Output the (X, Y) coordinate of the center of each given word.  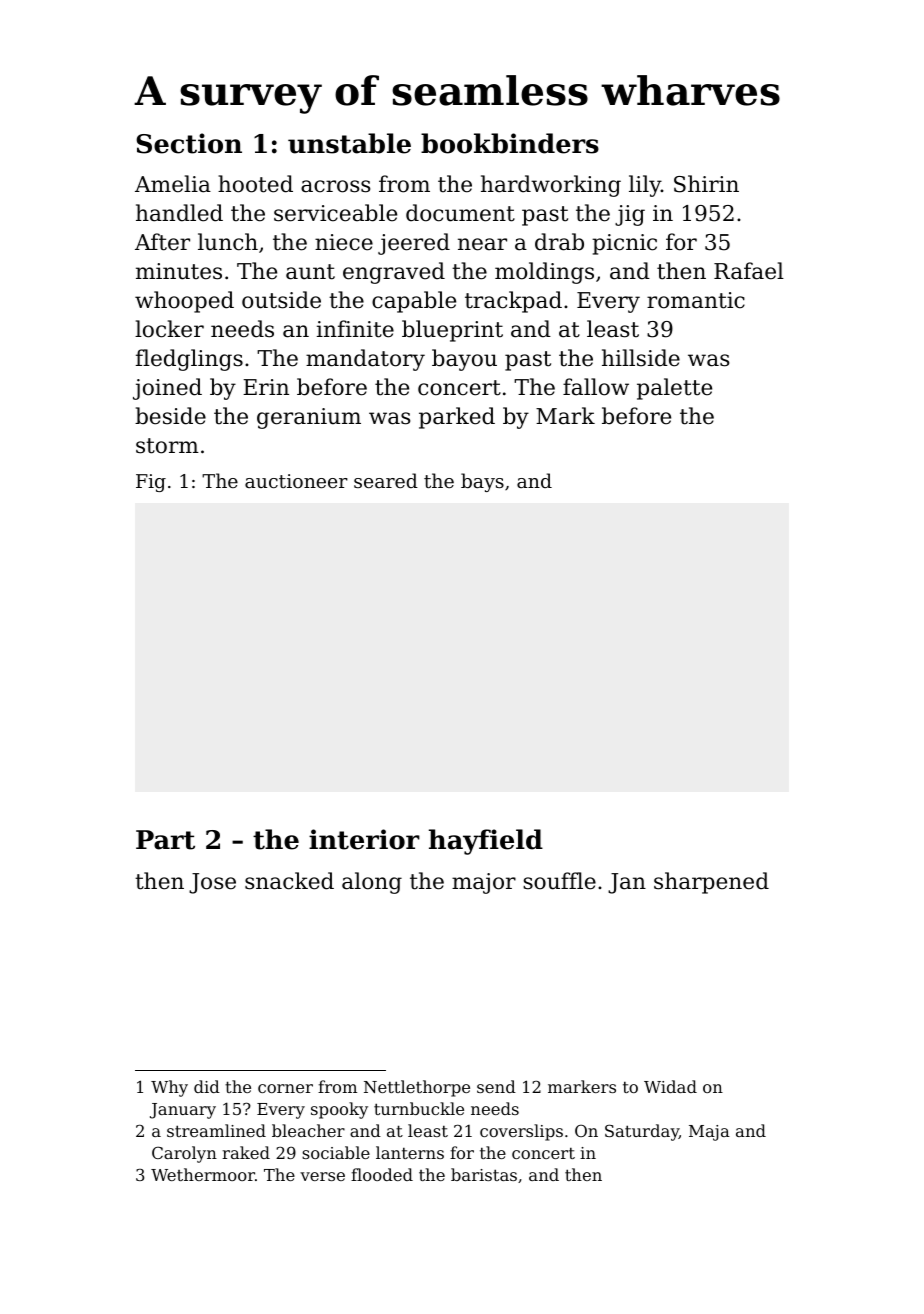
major (484, 883)
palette (674, 389)
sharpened (711, 883)
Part (165, 840)
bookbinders (510, 143)
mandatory (365, 360)
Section (189, 143)
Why (169, 1088)
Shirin (706, 184)
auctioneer (296, 481)
